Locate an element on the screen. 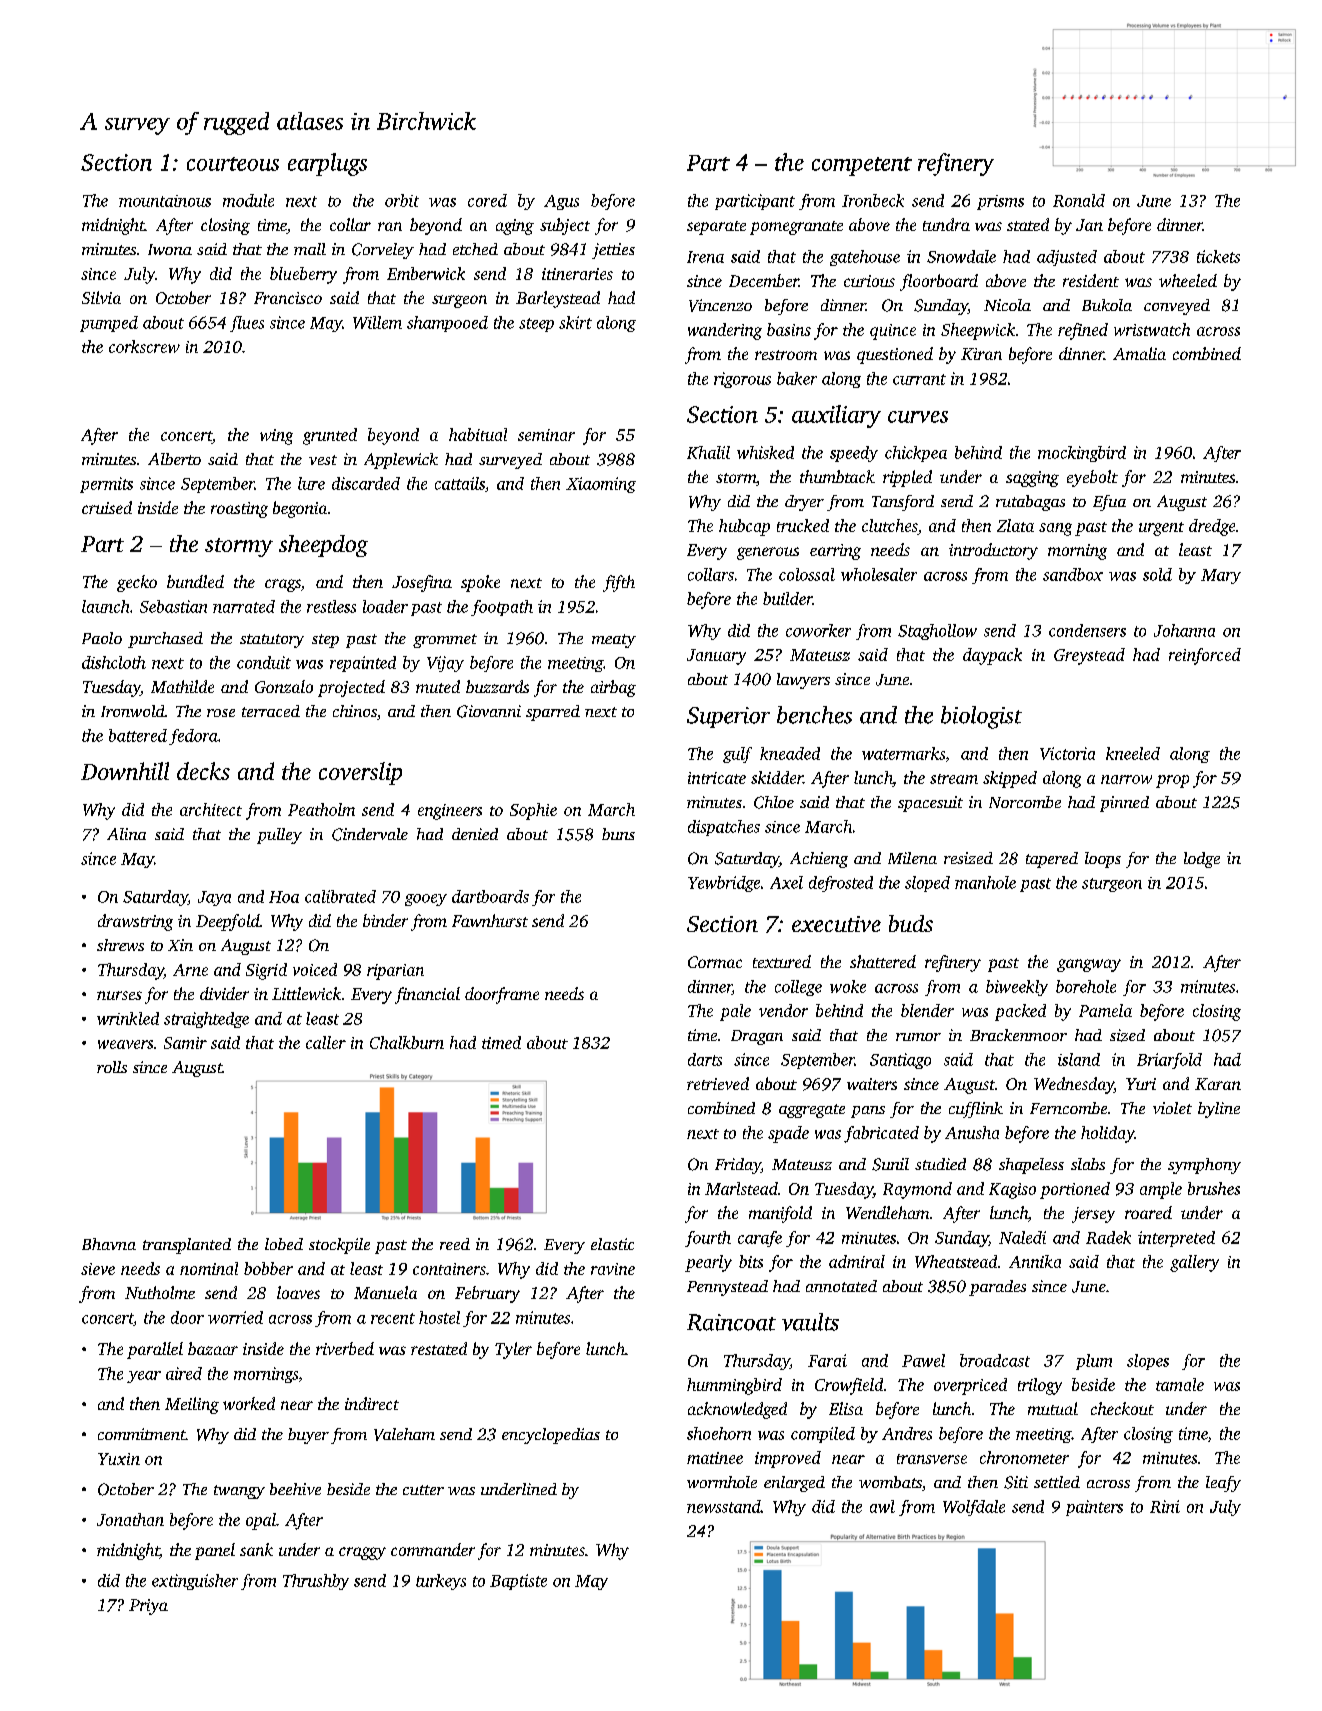  Priya is located at coordinates (148, 1607).
